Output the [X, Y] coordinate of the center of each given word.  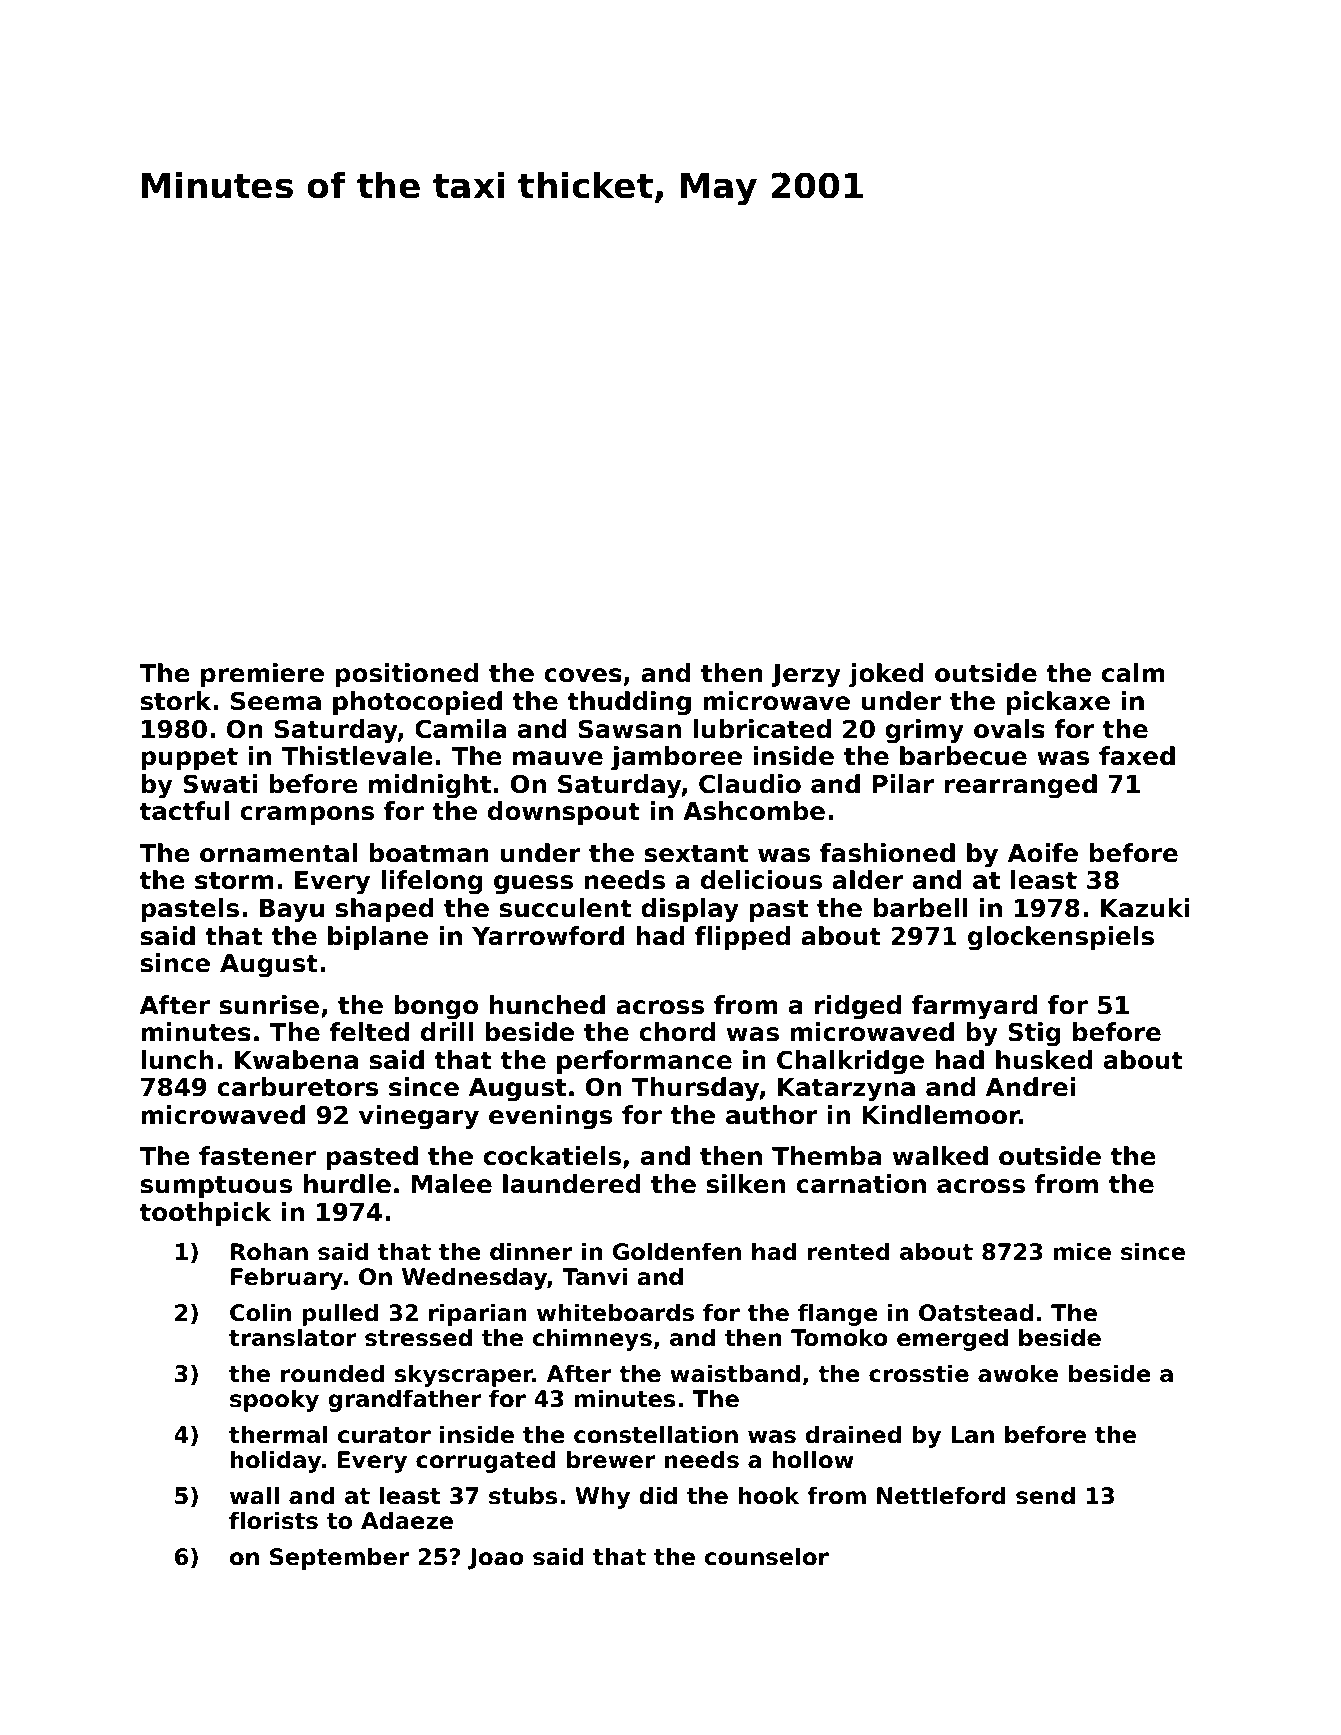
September [339, 1559]
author [772, 1115]
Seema [276, 701]
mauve [558, 758]
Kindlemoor [941, 1115]
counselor [767, 1557]
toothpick [206, 1214]
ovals [1009, 729]
